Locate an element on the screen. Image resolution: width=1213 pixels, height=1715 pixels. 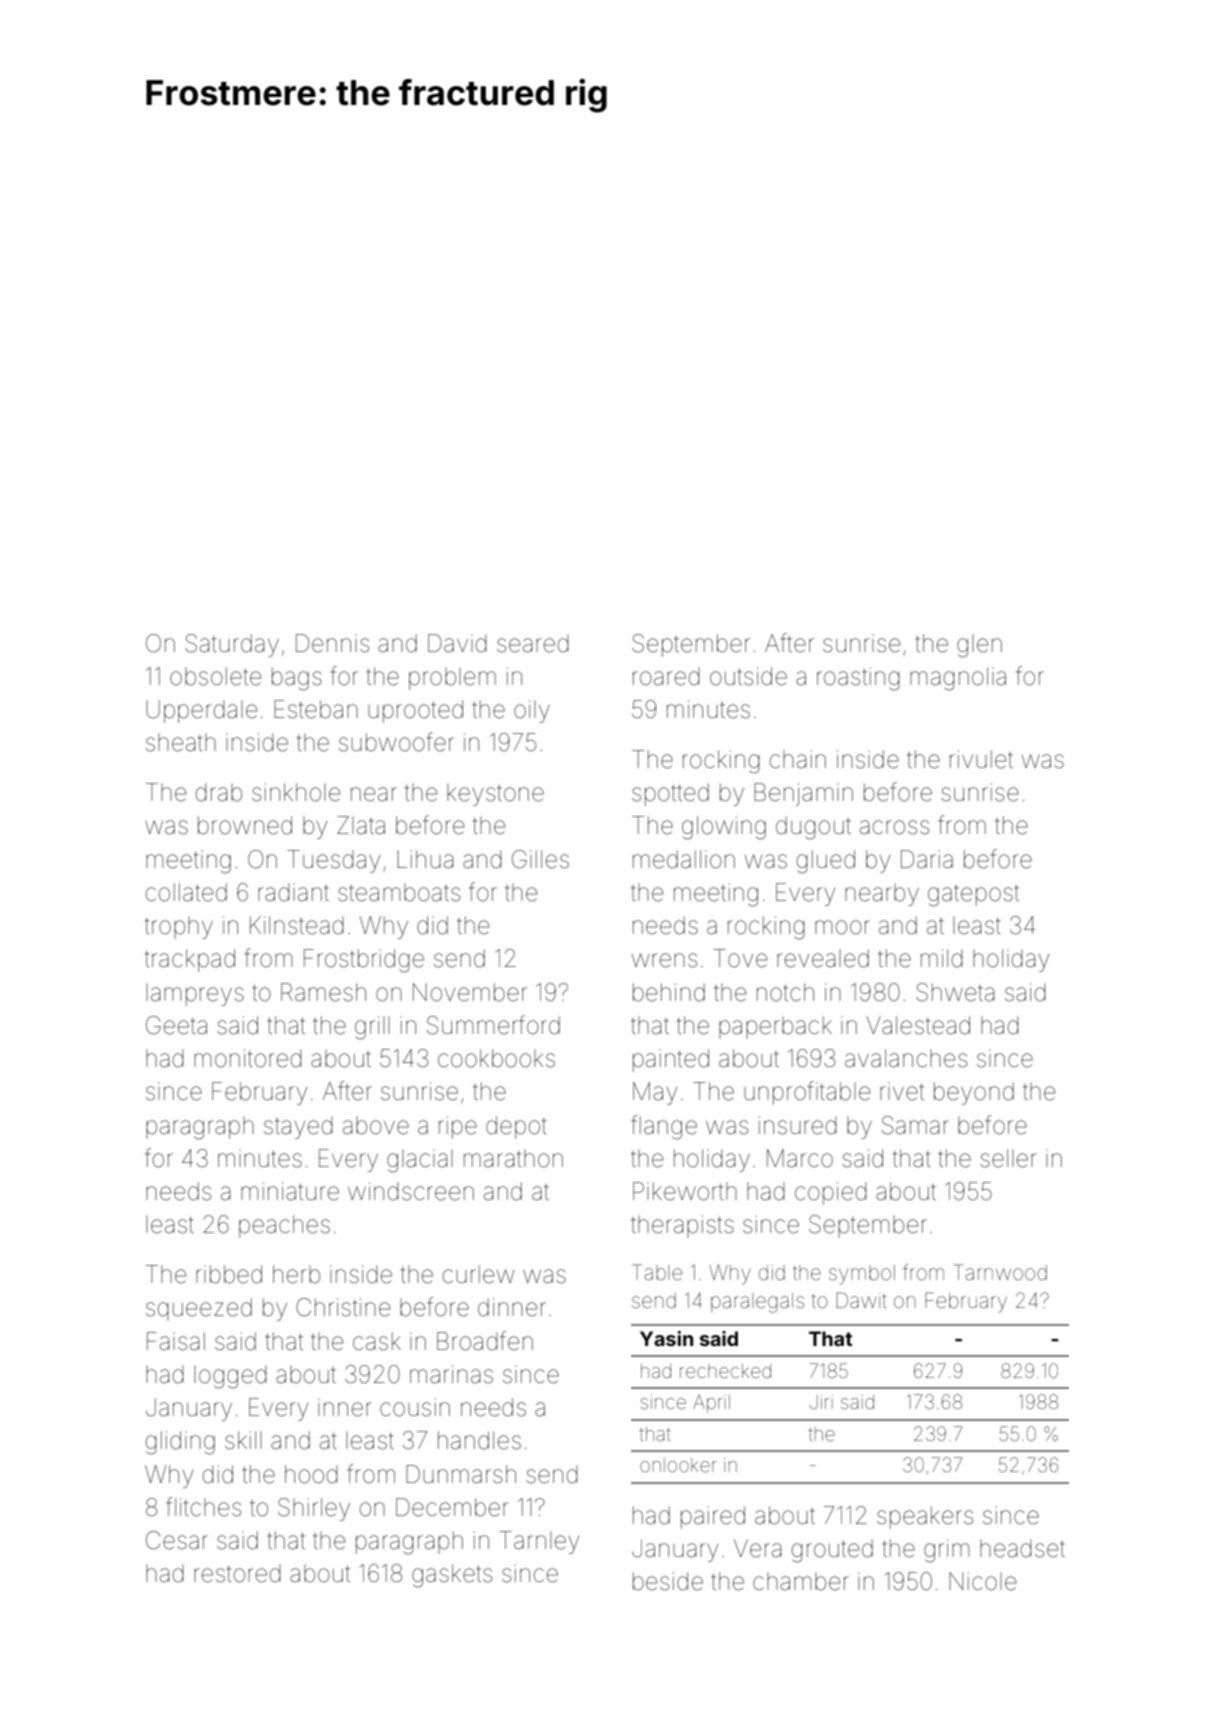
beside is located at coordinates (668, 1581).
